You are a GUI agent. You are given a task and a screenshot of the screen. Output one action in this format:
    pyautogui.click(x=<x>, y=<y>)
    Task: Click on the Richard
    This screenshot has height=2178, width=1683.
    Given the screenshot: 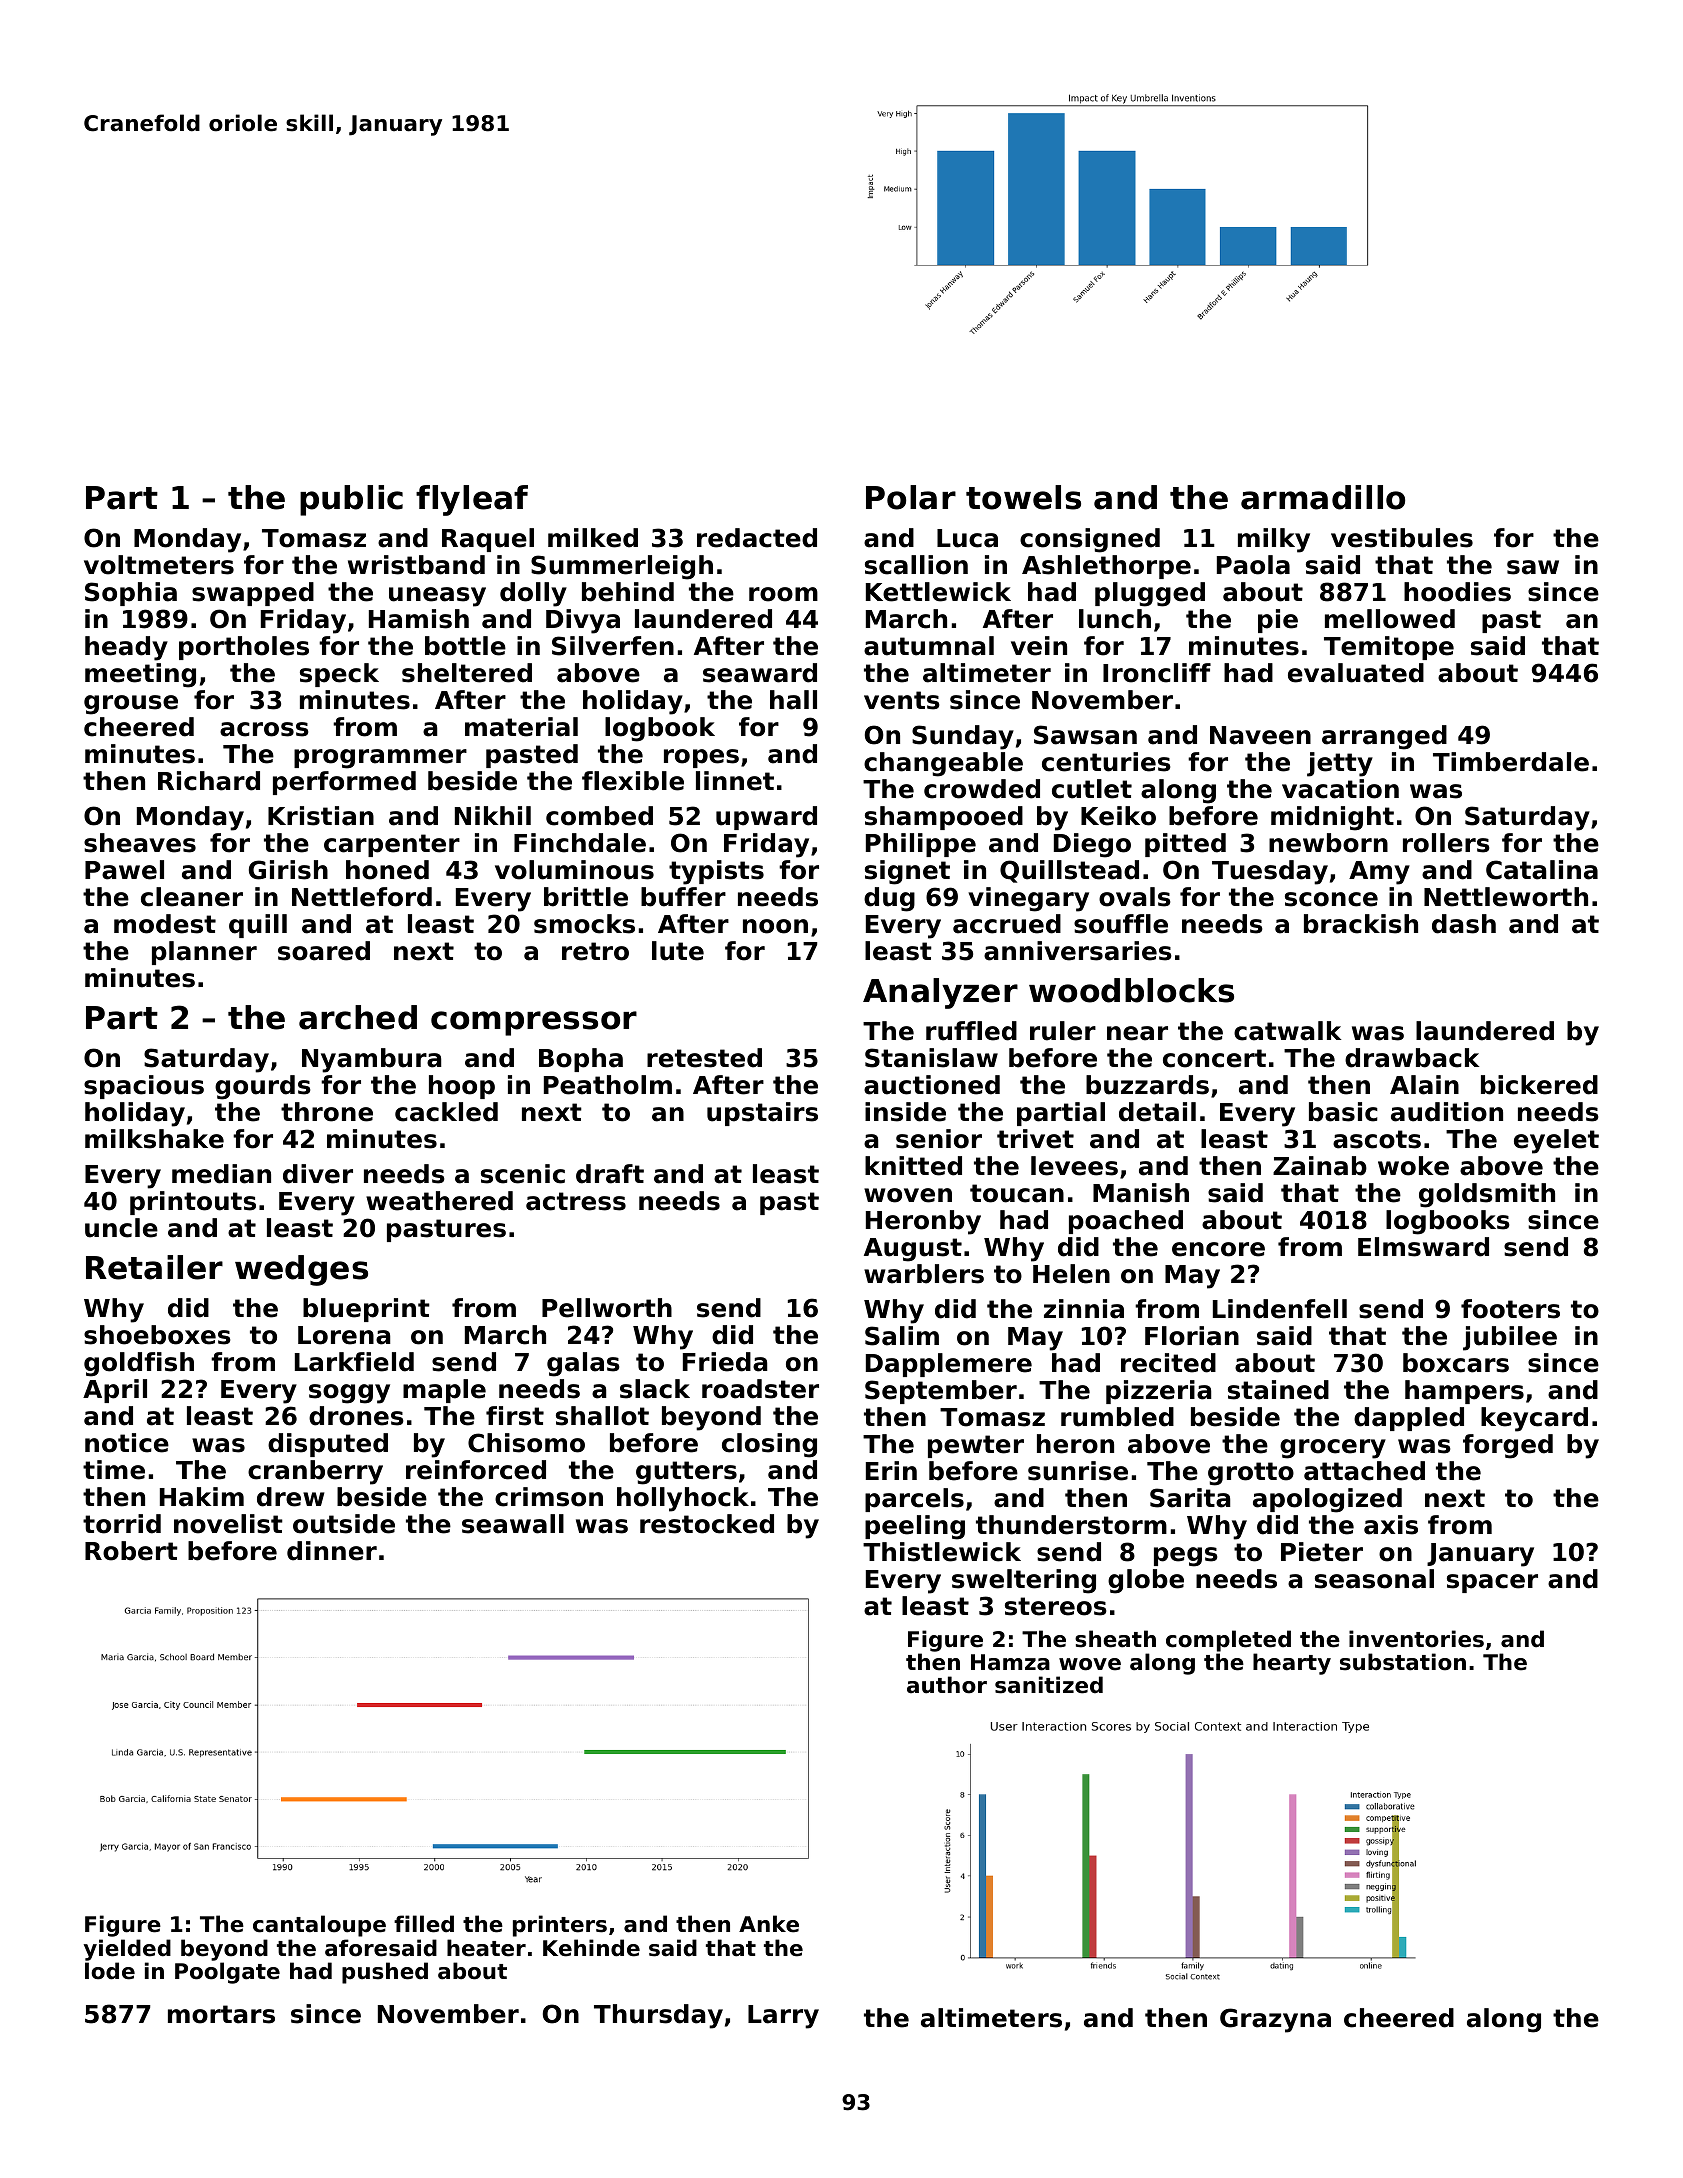 What is the action you would take?
    pyautogui.click(x=209, y=781)
